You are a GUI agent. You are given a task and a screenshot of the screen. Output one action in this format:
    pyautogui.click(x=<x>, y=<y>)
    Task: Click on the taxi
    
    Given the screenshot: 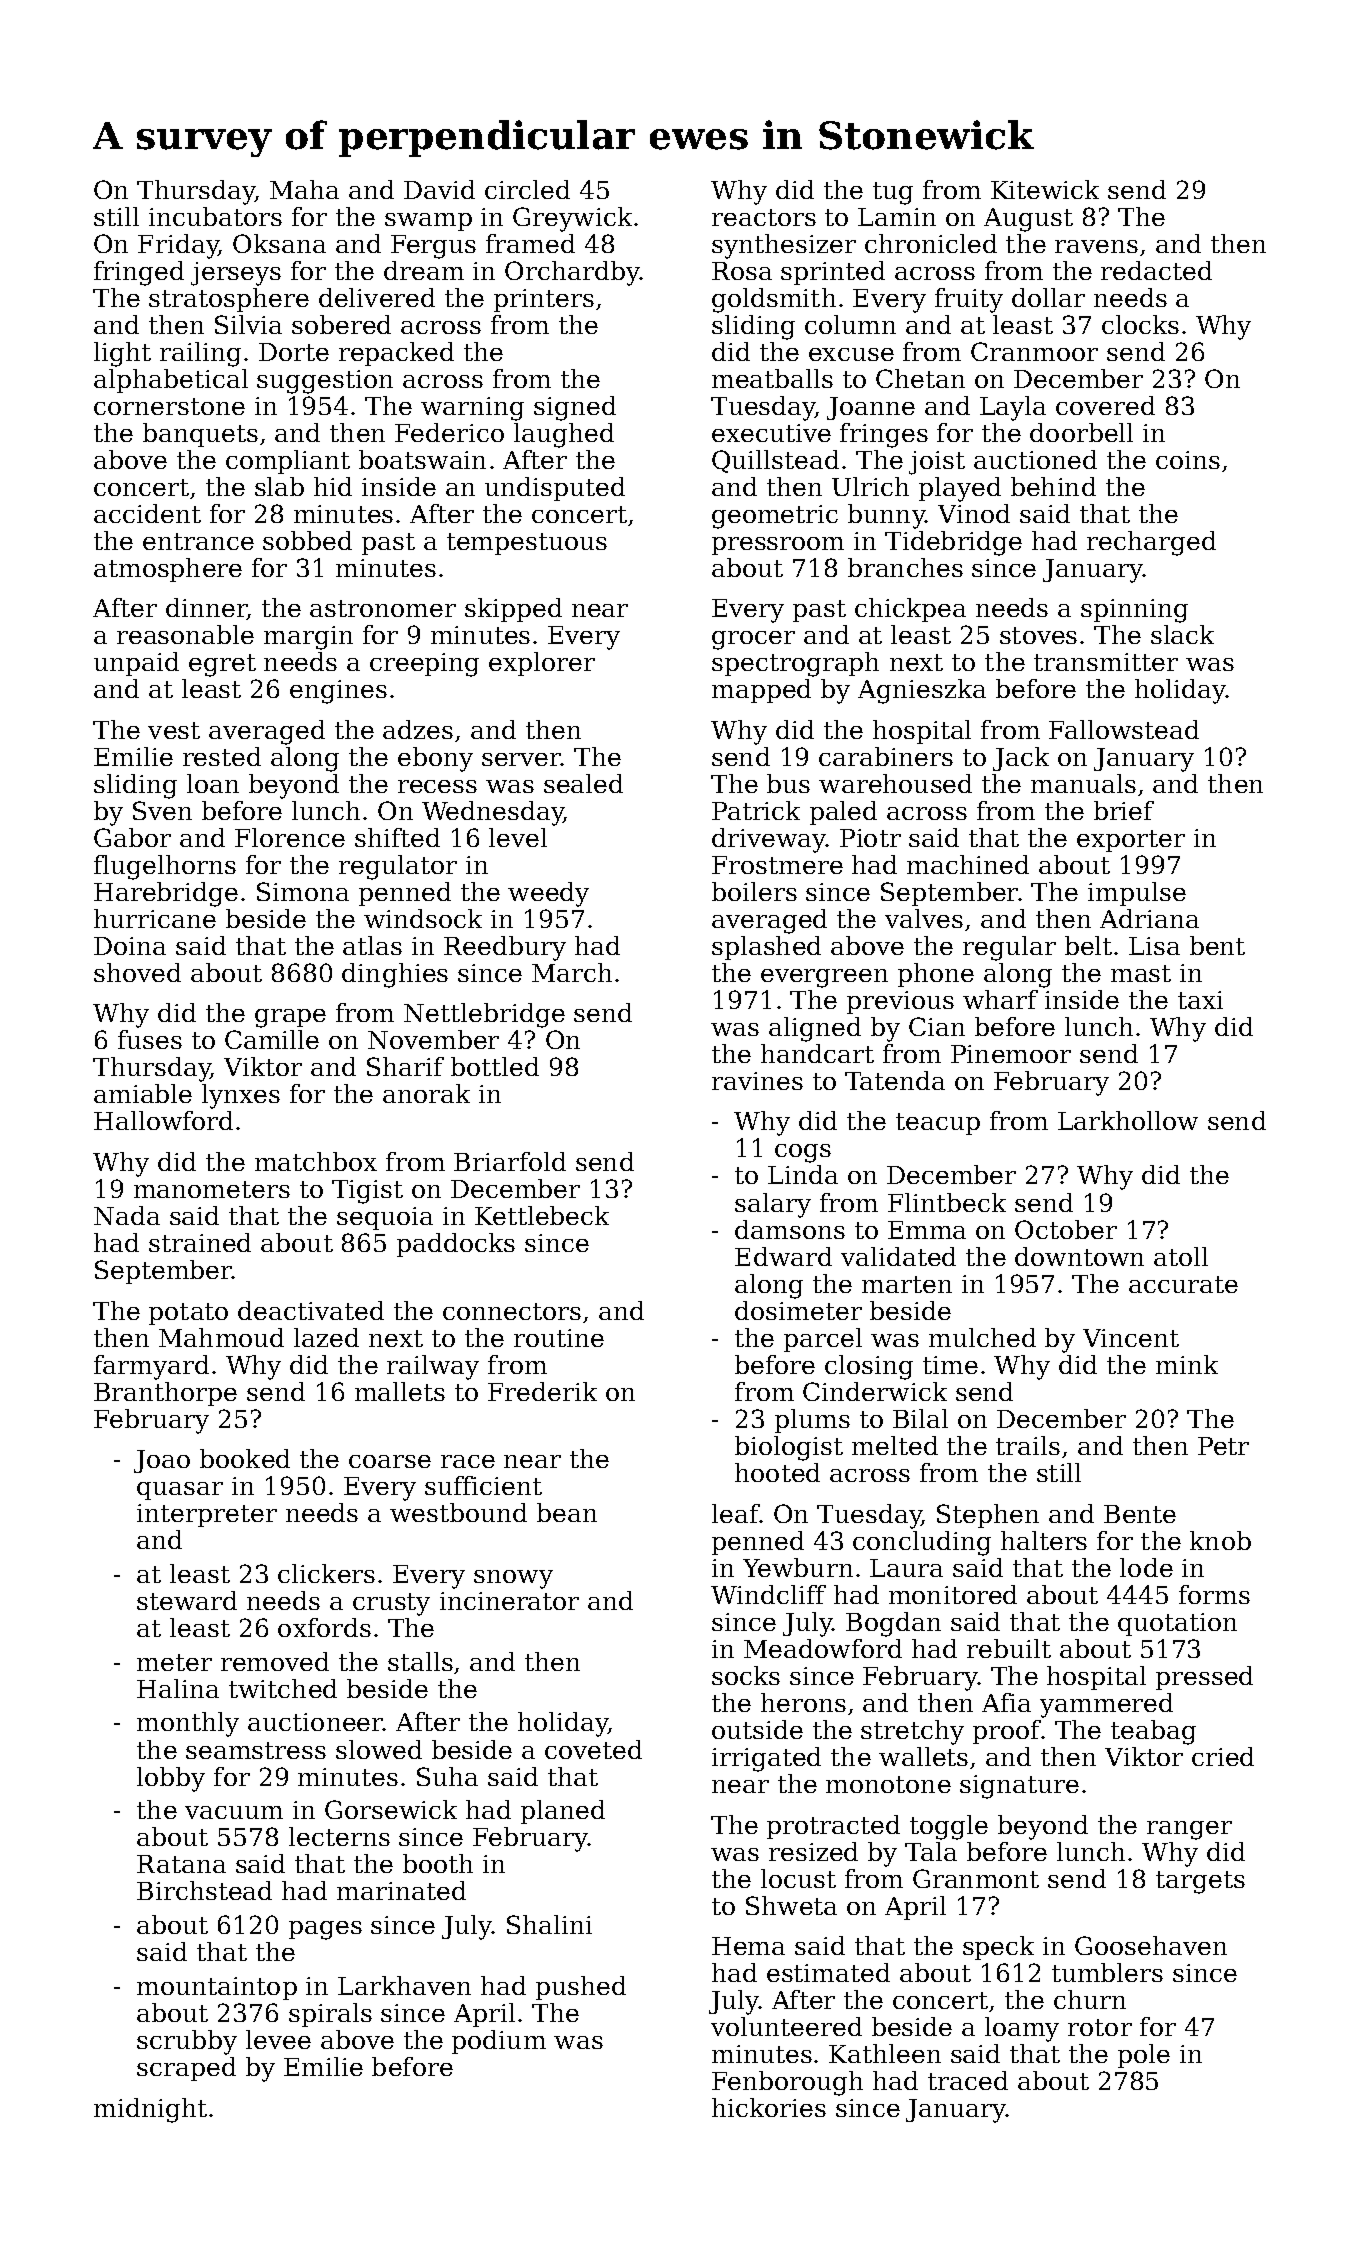 What is the action you would take?
    pyautogui.click(x=1200, y=1000)
